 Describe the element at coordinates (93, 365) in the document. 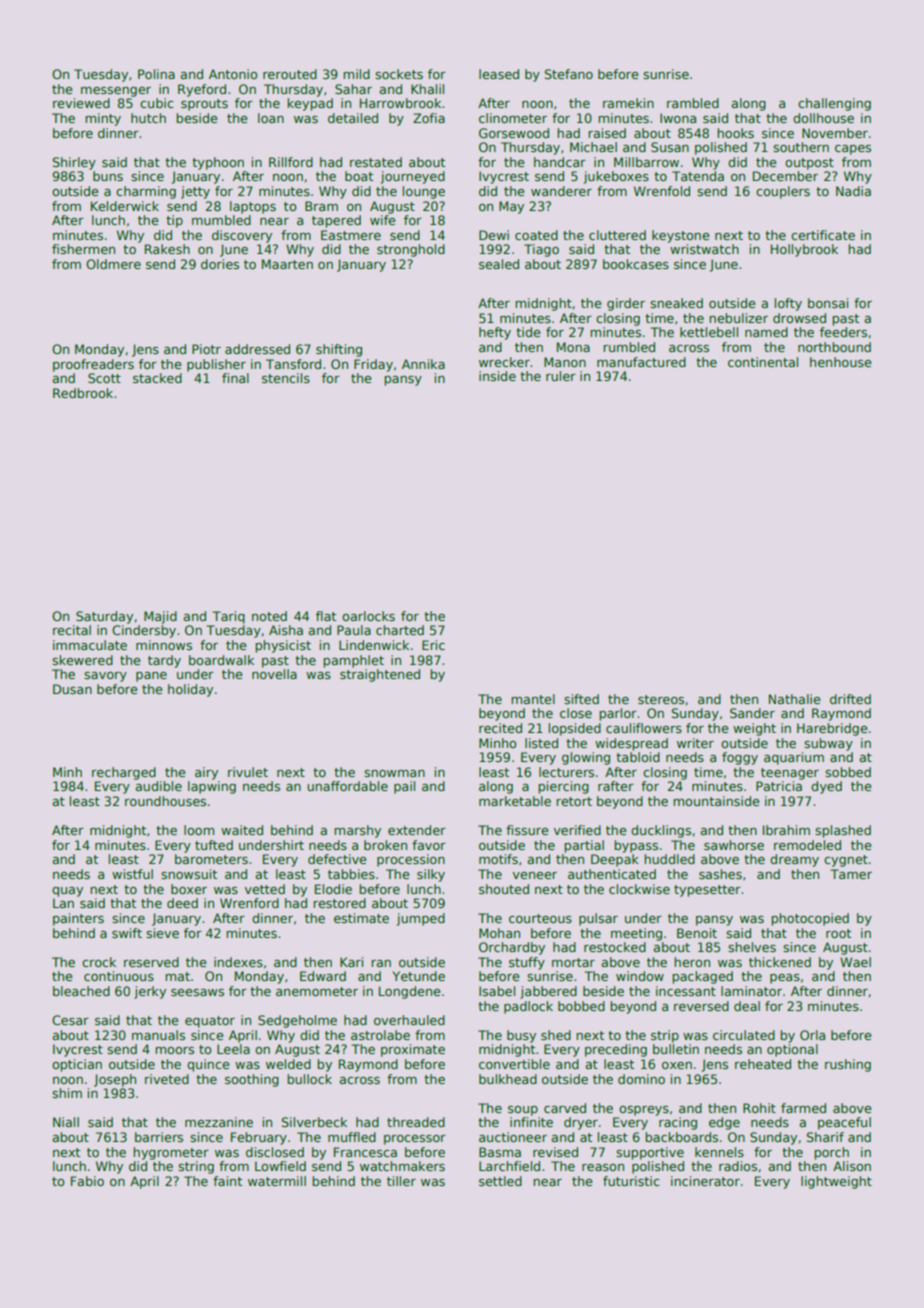

I see `proofreaders` at that location.
